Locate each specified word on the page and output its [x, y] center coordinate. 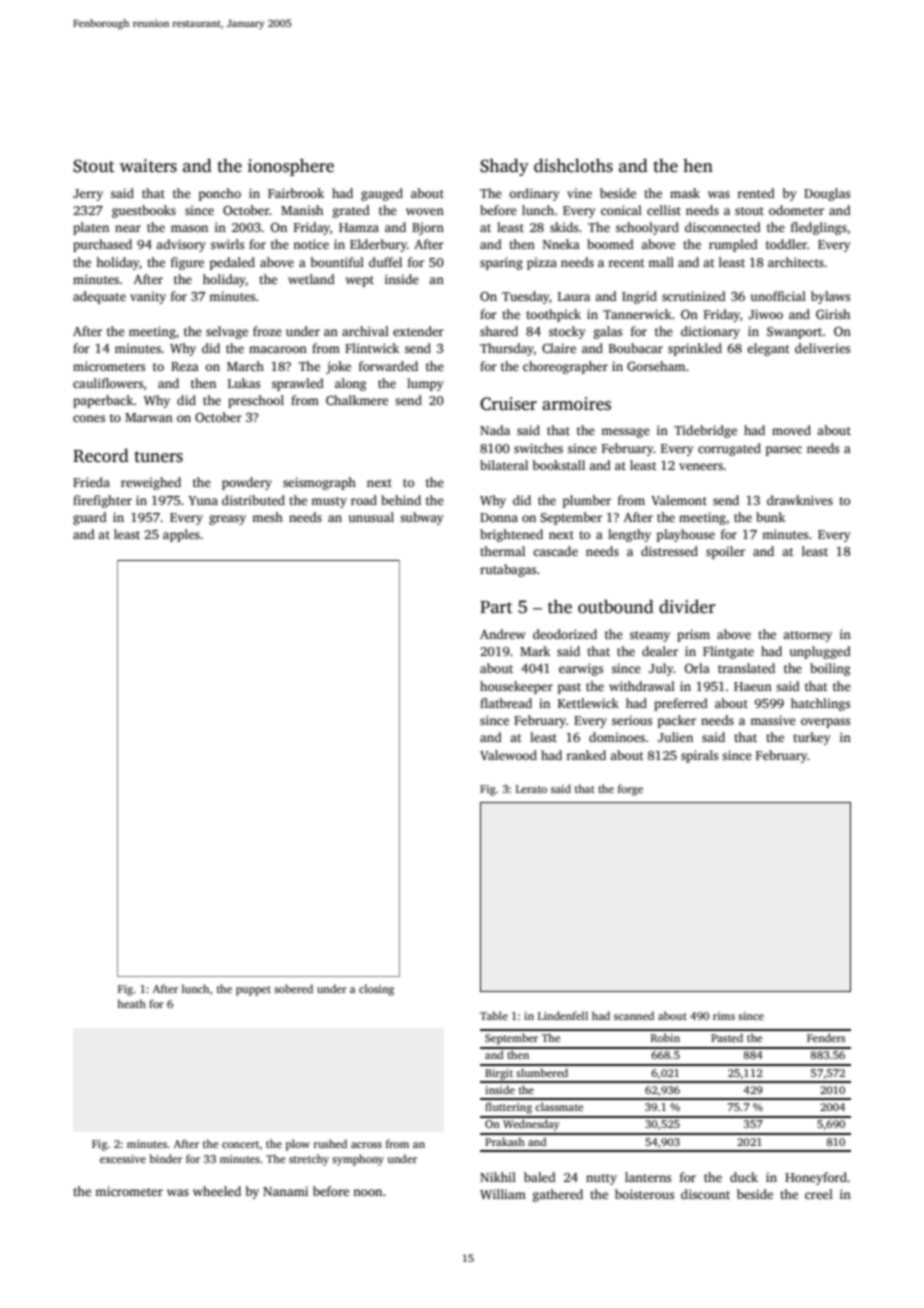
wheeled [217, 1191]
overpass [825, 723]
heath [131, 1003]
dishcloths [573, 165]
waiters [148, 166]
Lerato [531, 789]
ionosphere [291, 167]
